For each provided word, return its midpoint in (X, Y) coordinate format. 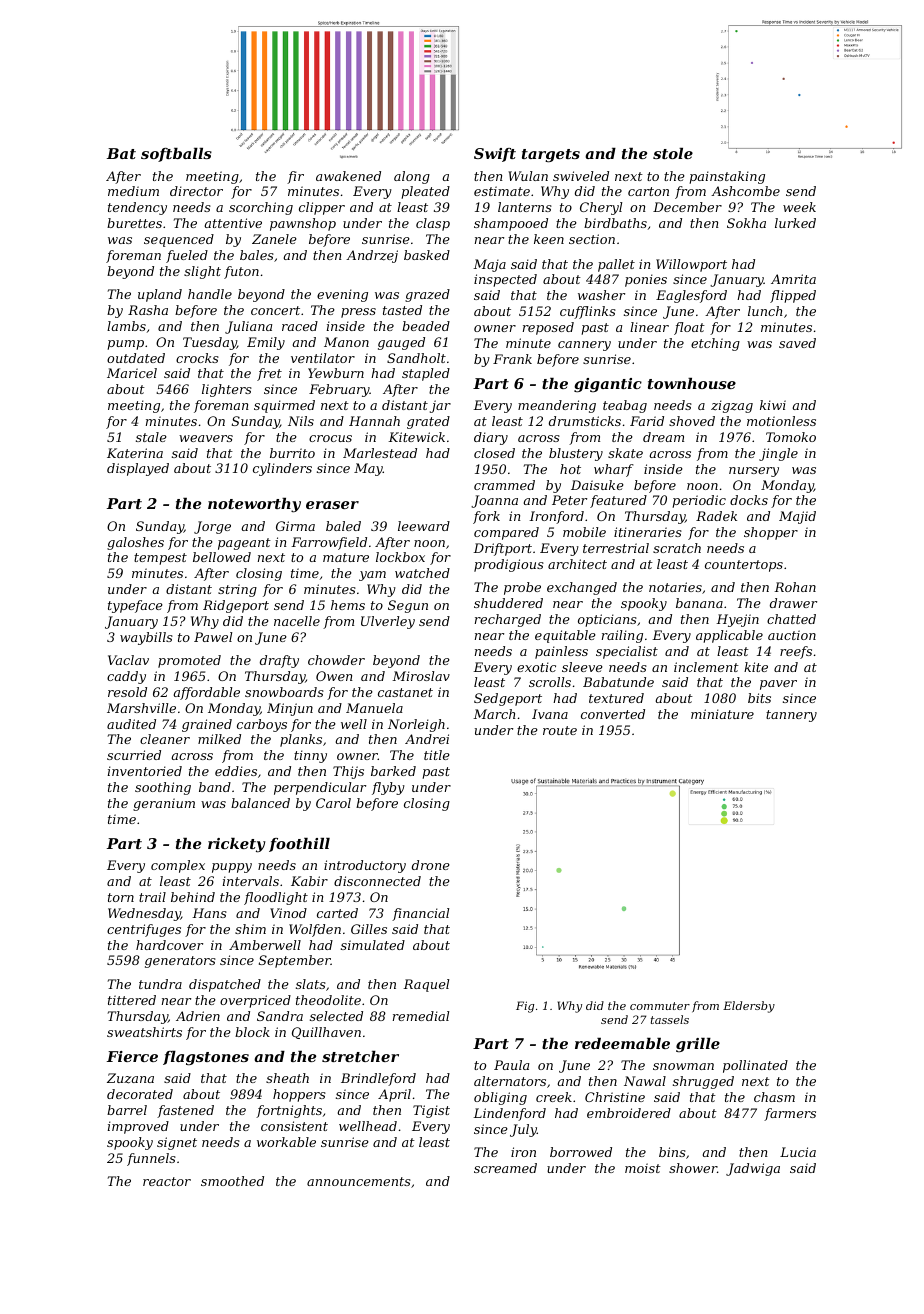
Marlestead (380, 453)
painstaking (727, 177)
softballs (176, 155)
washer (601, 295)
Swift (495, 155)
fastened (185, 1111)
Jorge (212, 527)
